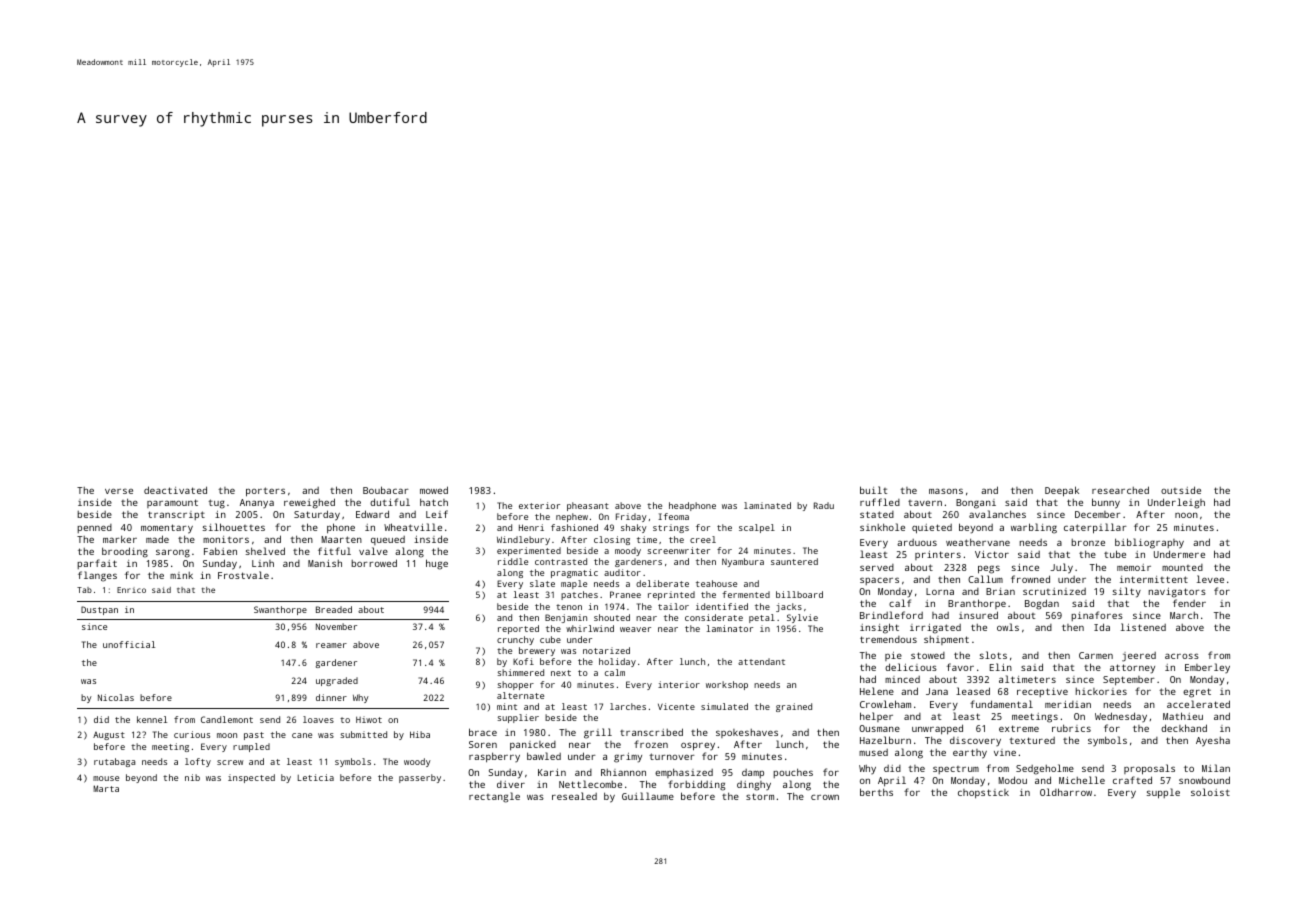 This page has width=1308, height=924. Describe the element at coordinates (825, 797) in the page. I see `crown` at that location.
